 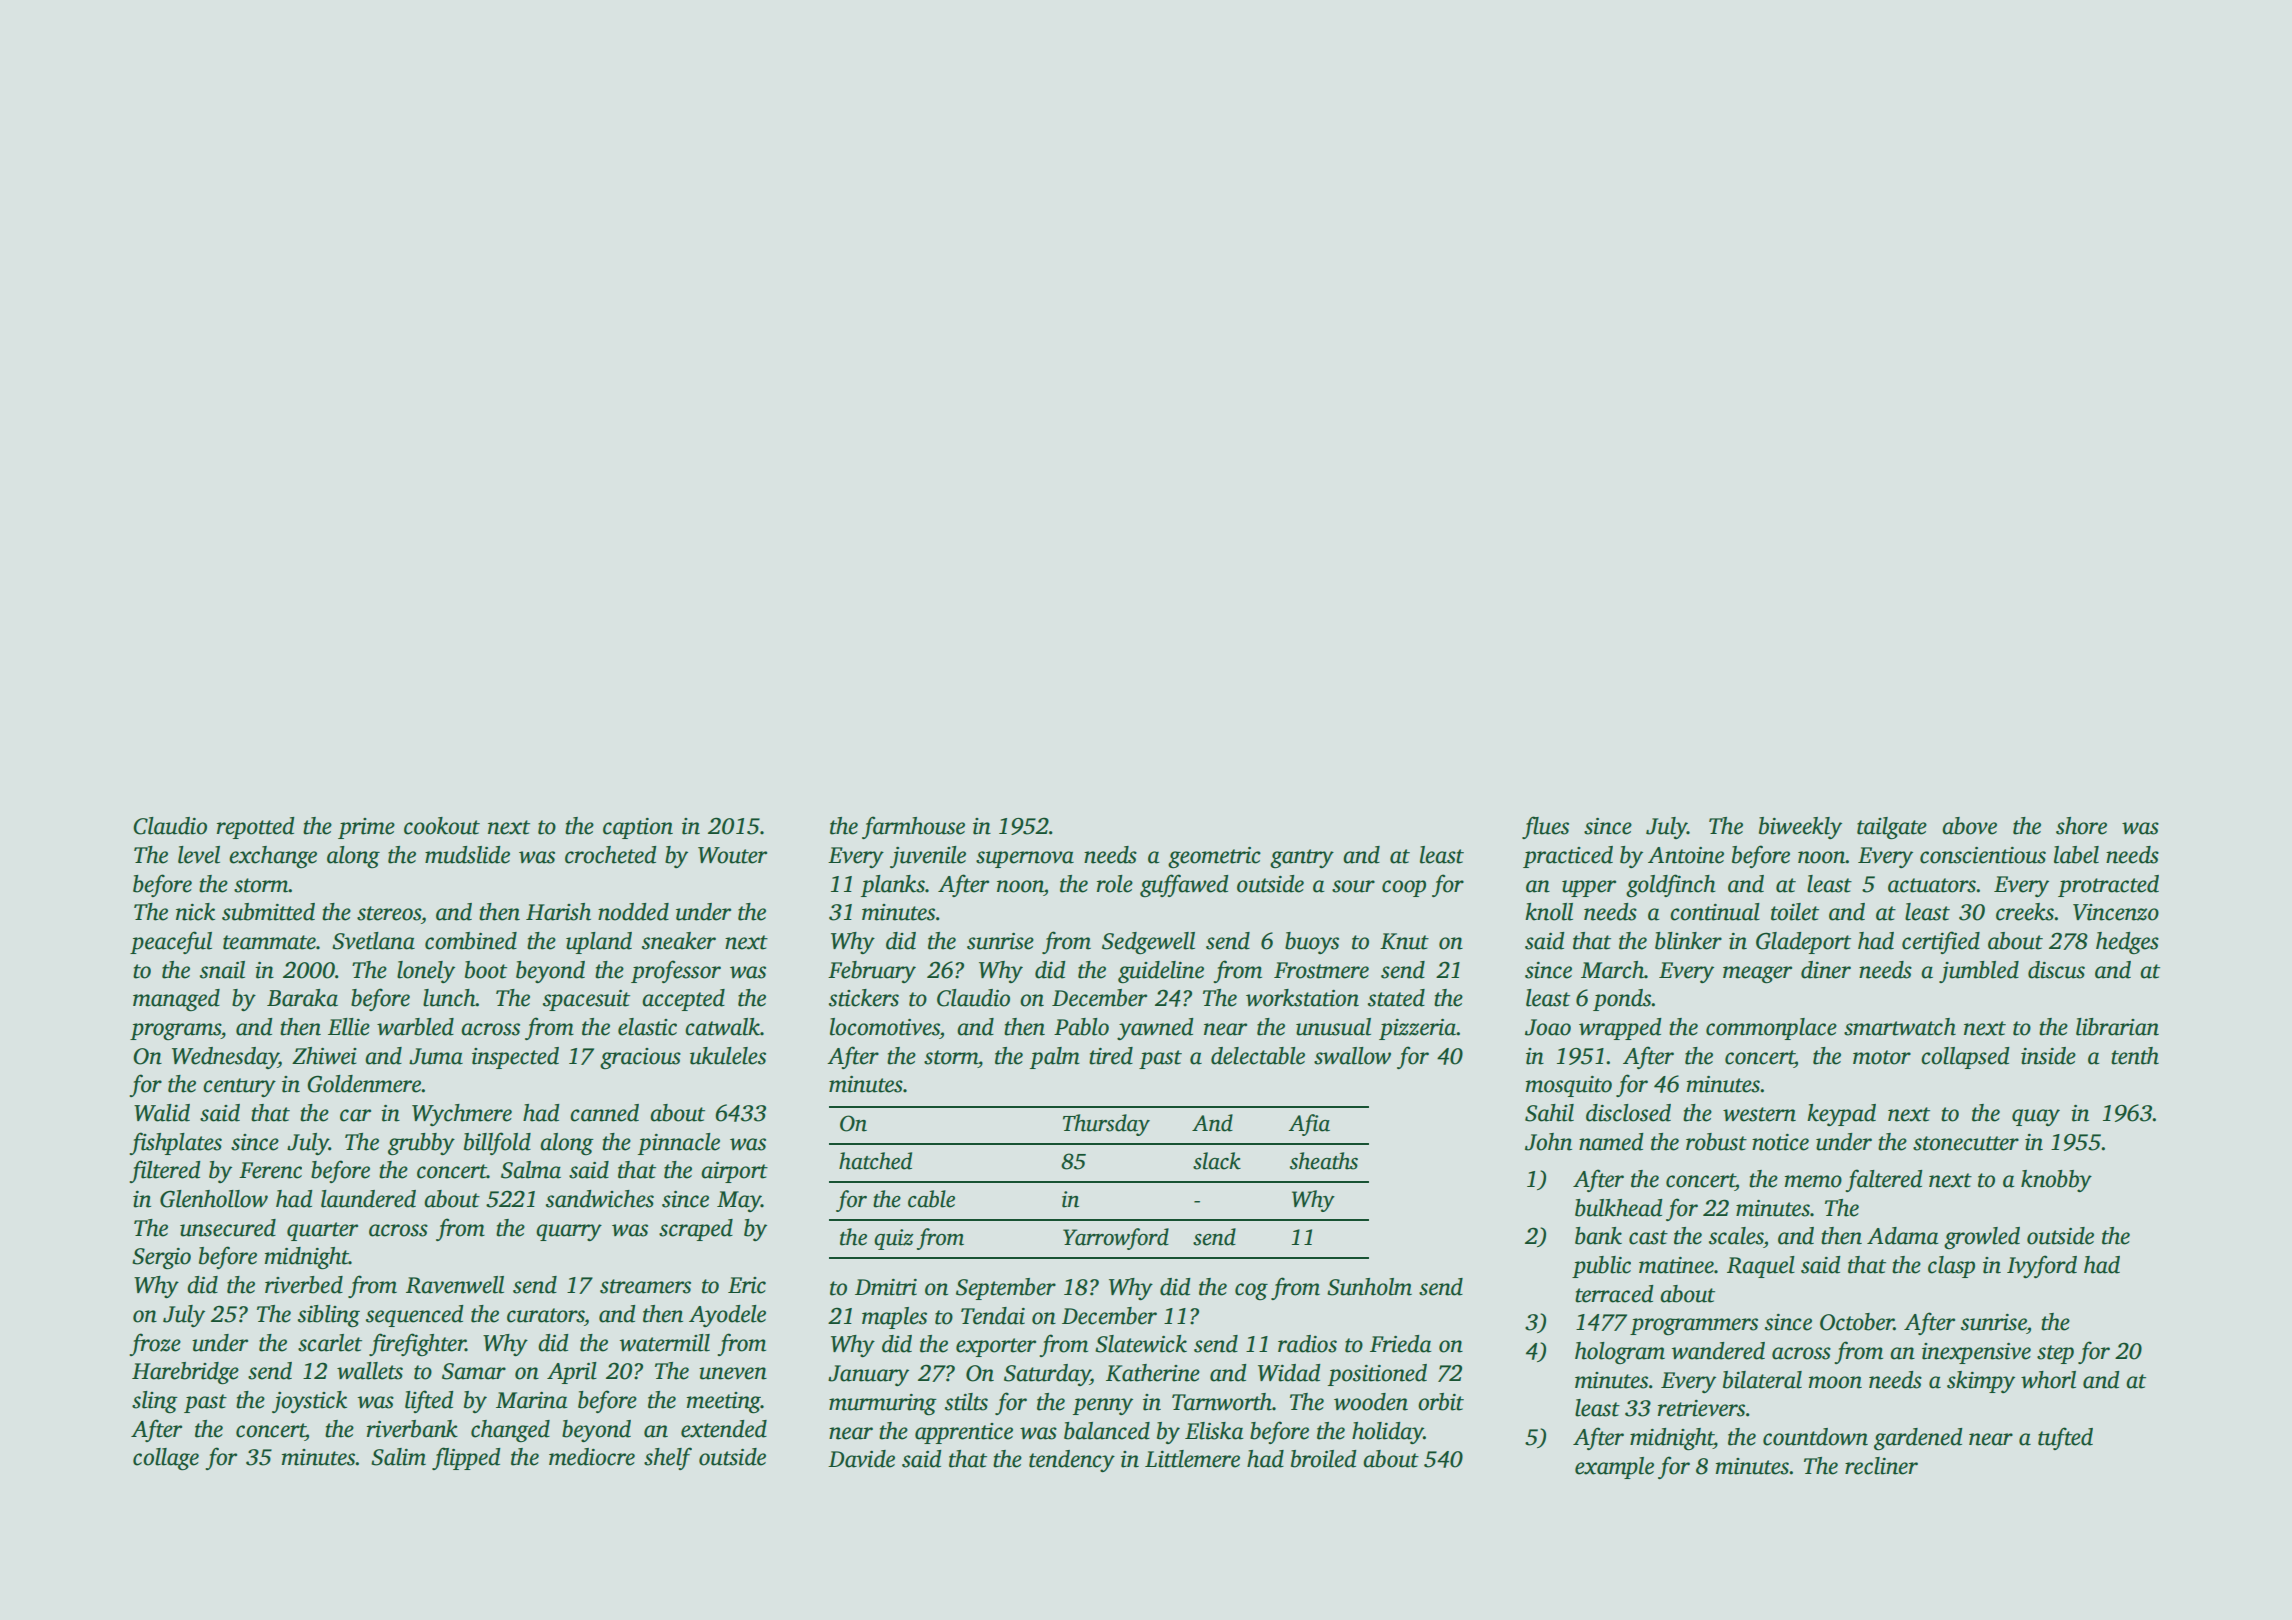 What do you see at coordinates (256, 828) in the page?
I see `repotted` at bounding box center [256, 828].
